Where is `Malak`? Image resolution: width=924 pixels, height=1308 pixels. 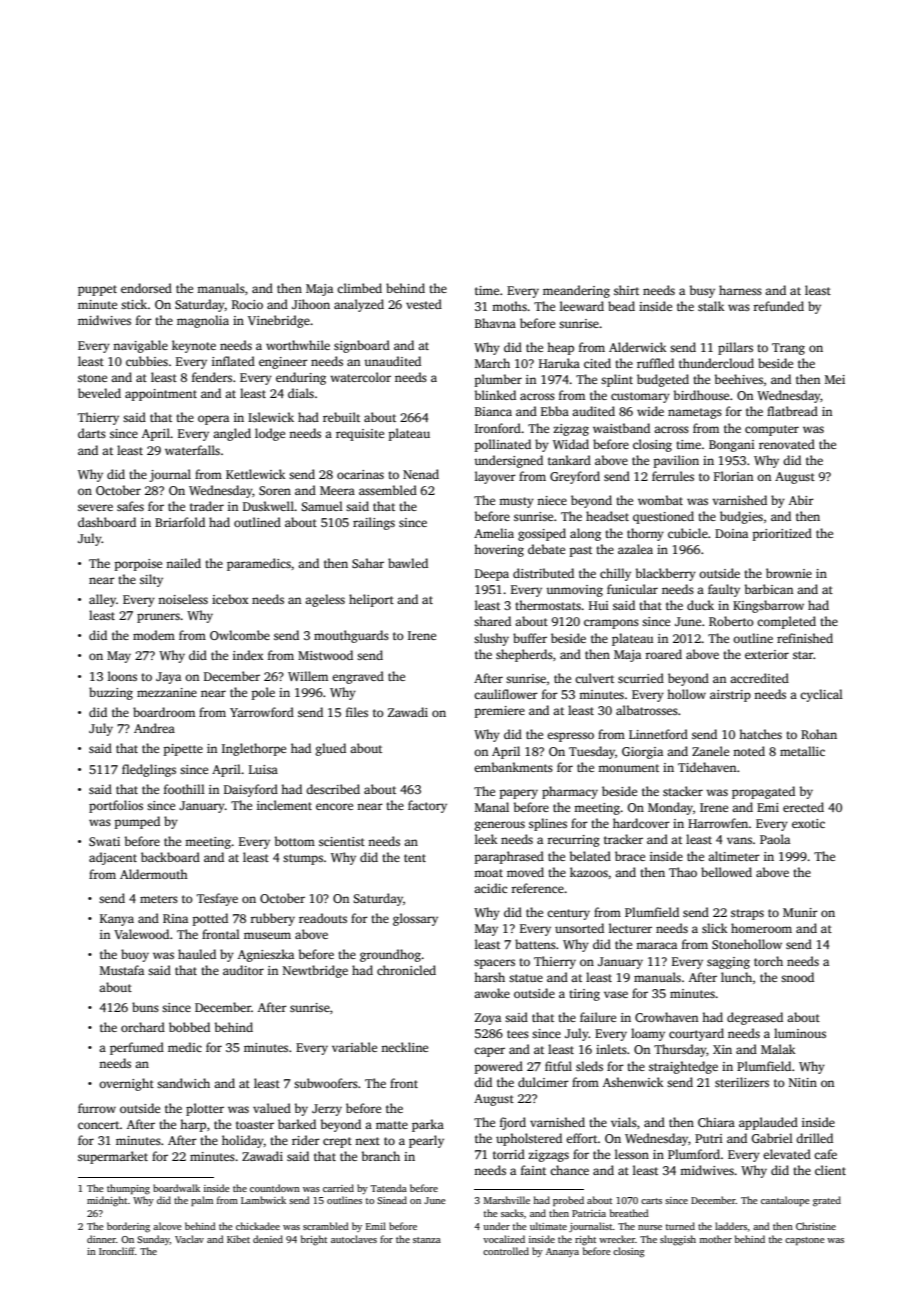 Malak is located at coordinates (778, 1049).
